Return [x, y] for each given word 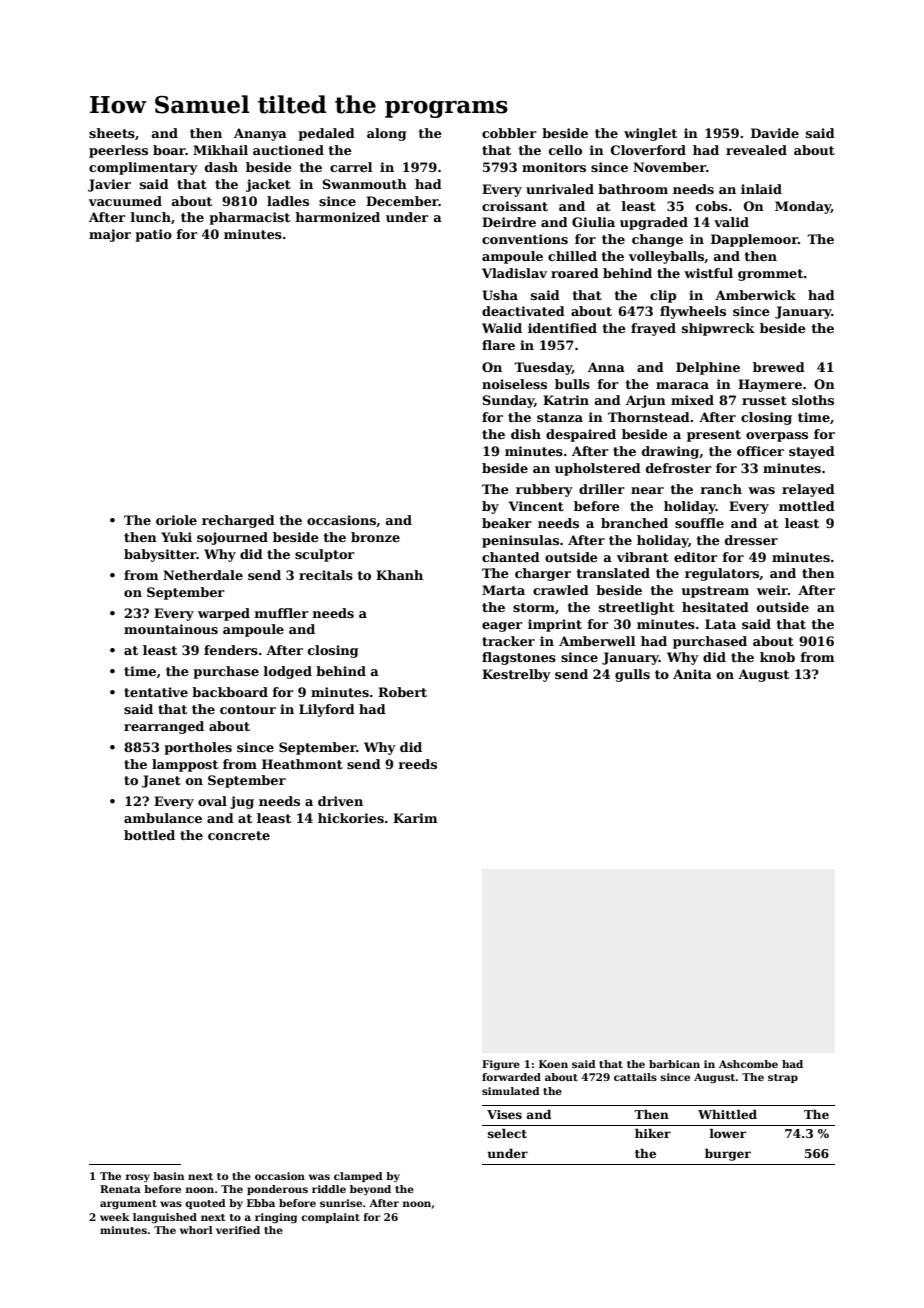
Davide [775, 133]
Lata [720, 624]
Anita [692, 674]
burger [728, 1154]
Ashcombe [748, 1064]
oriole [176, 520]
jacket [268, 185]
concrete [239, 835]
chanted [511, 557]
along [386, 134]
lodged [288, 672]
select [507, 1133]
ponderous [277, 1190]
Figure [501, 1065]
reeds [418, 764]
